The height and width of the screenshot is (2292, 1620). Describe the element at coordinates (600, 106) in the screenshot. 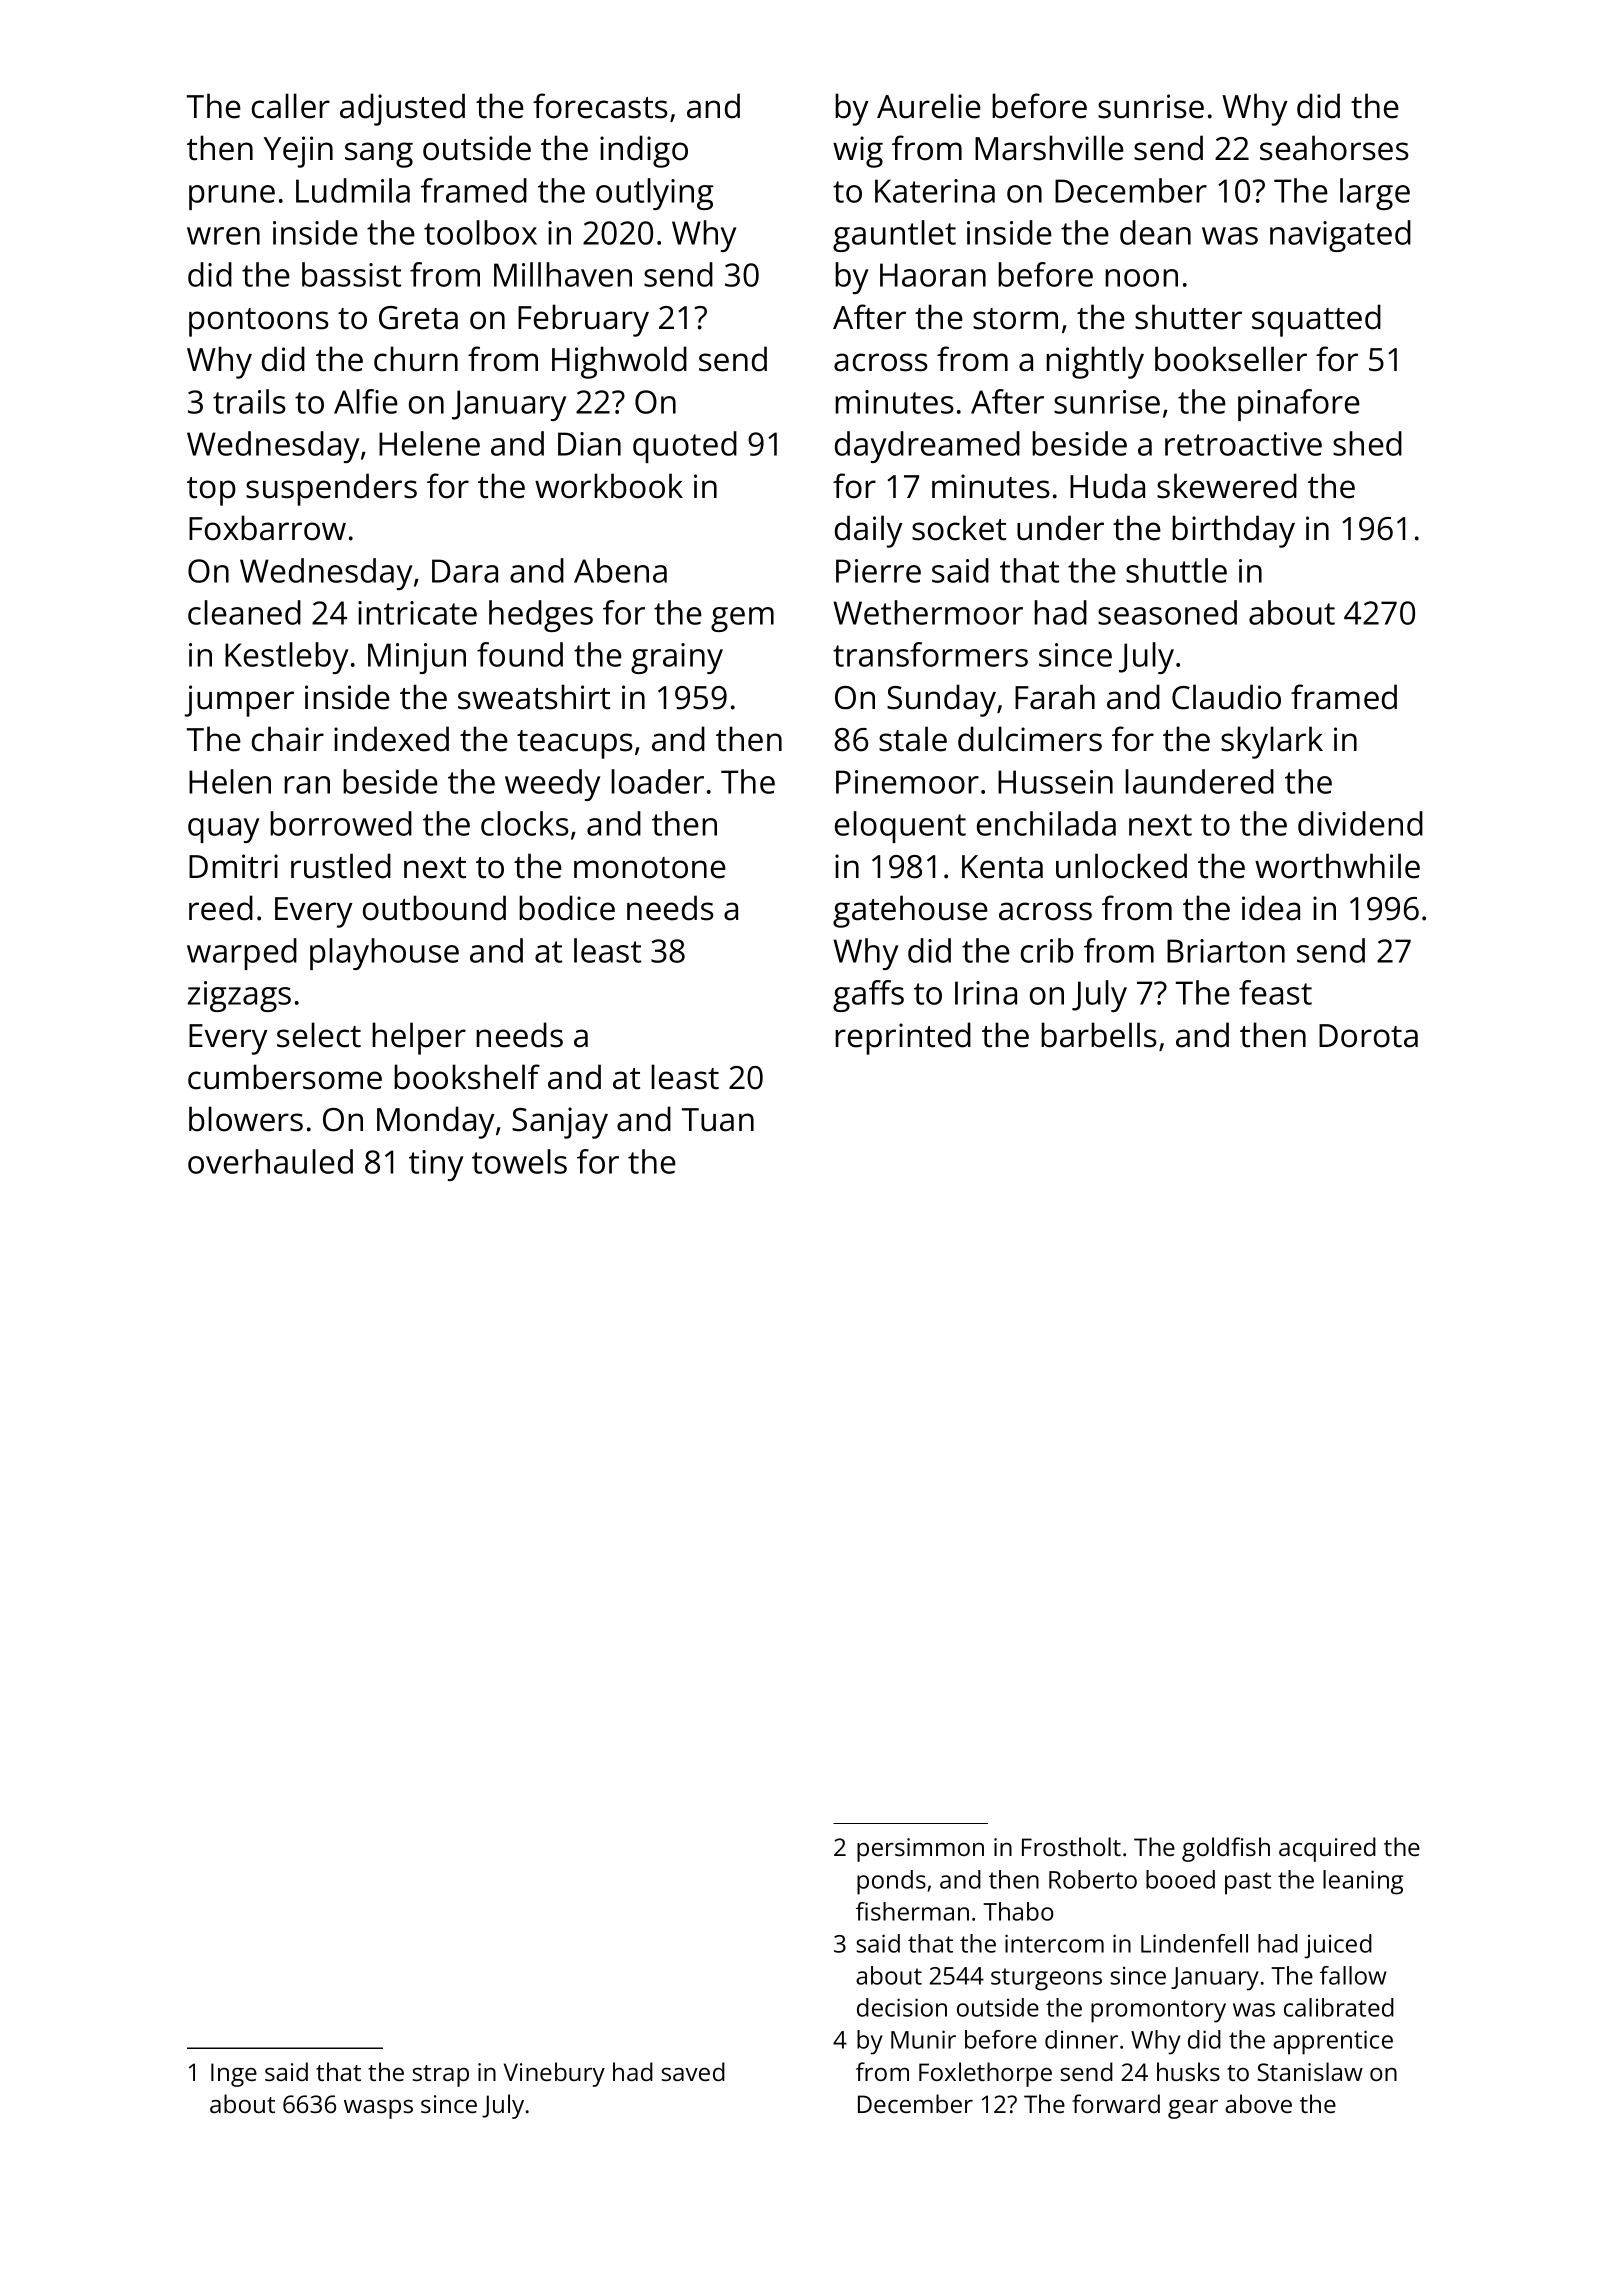

I see `forecasts` at that location.
